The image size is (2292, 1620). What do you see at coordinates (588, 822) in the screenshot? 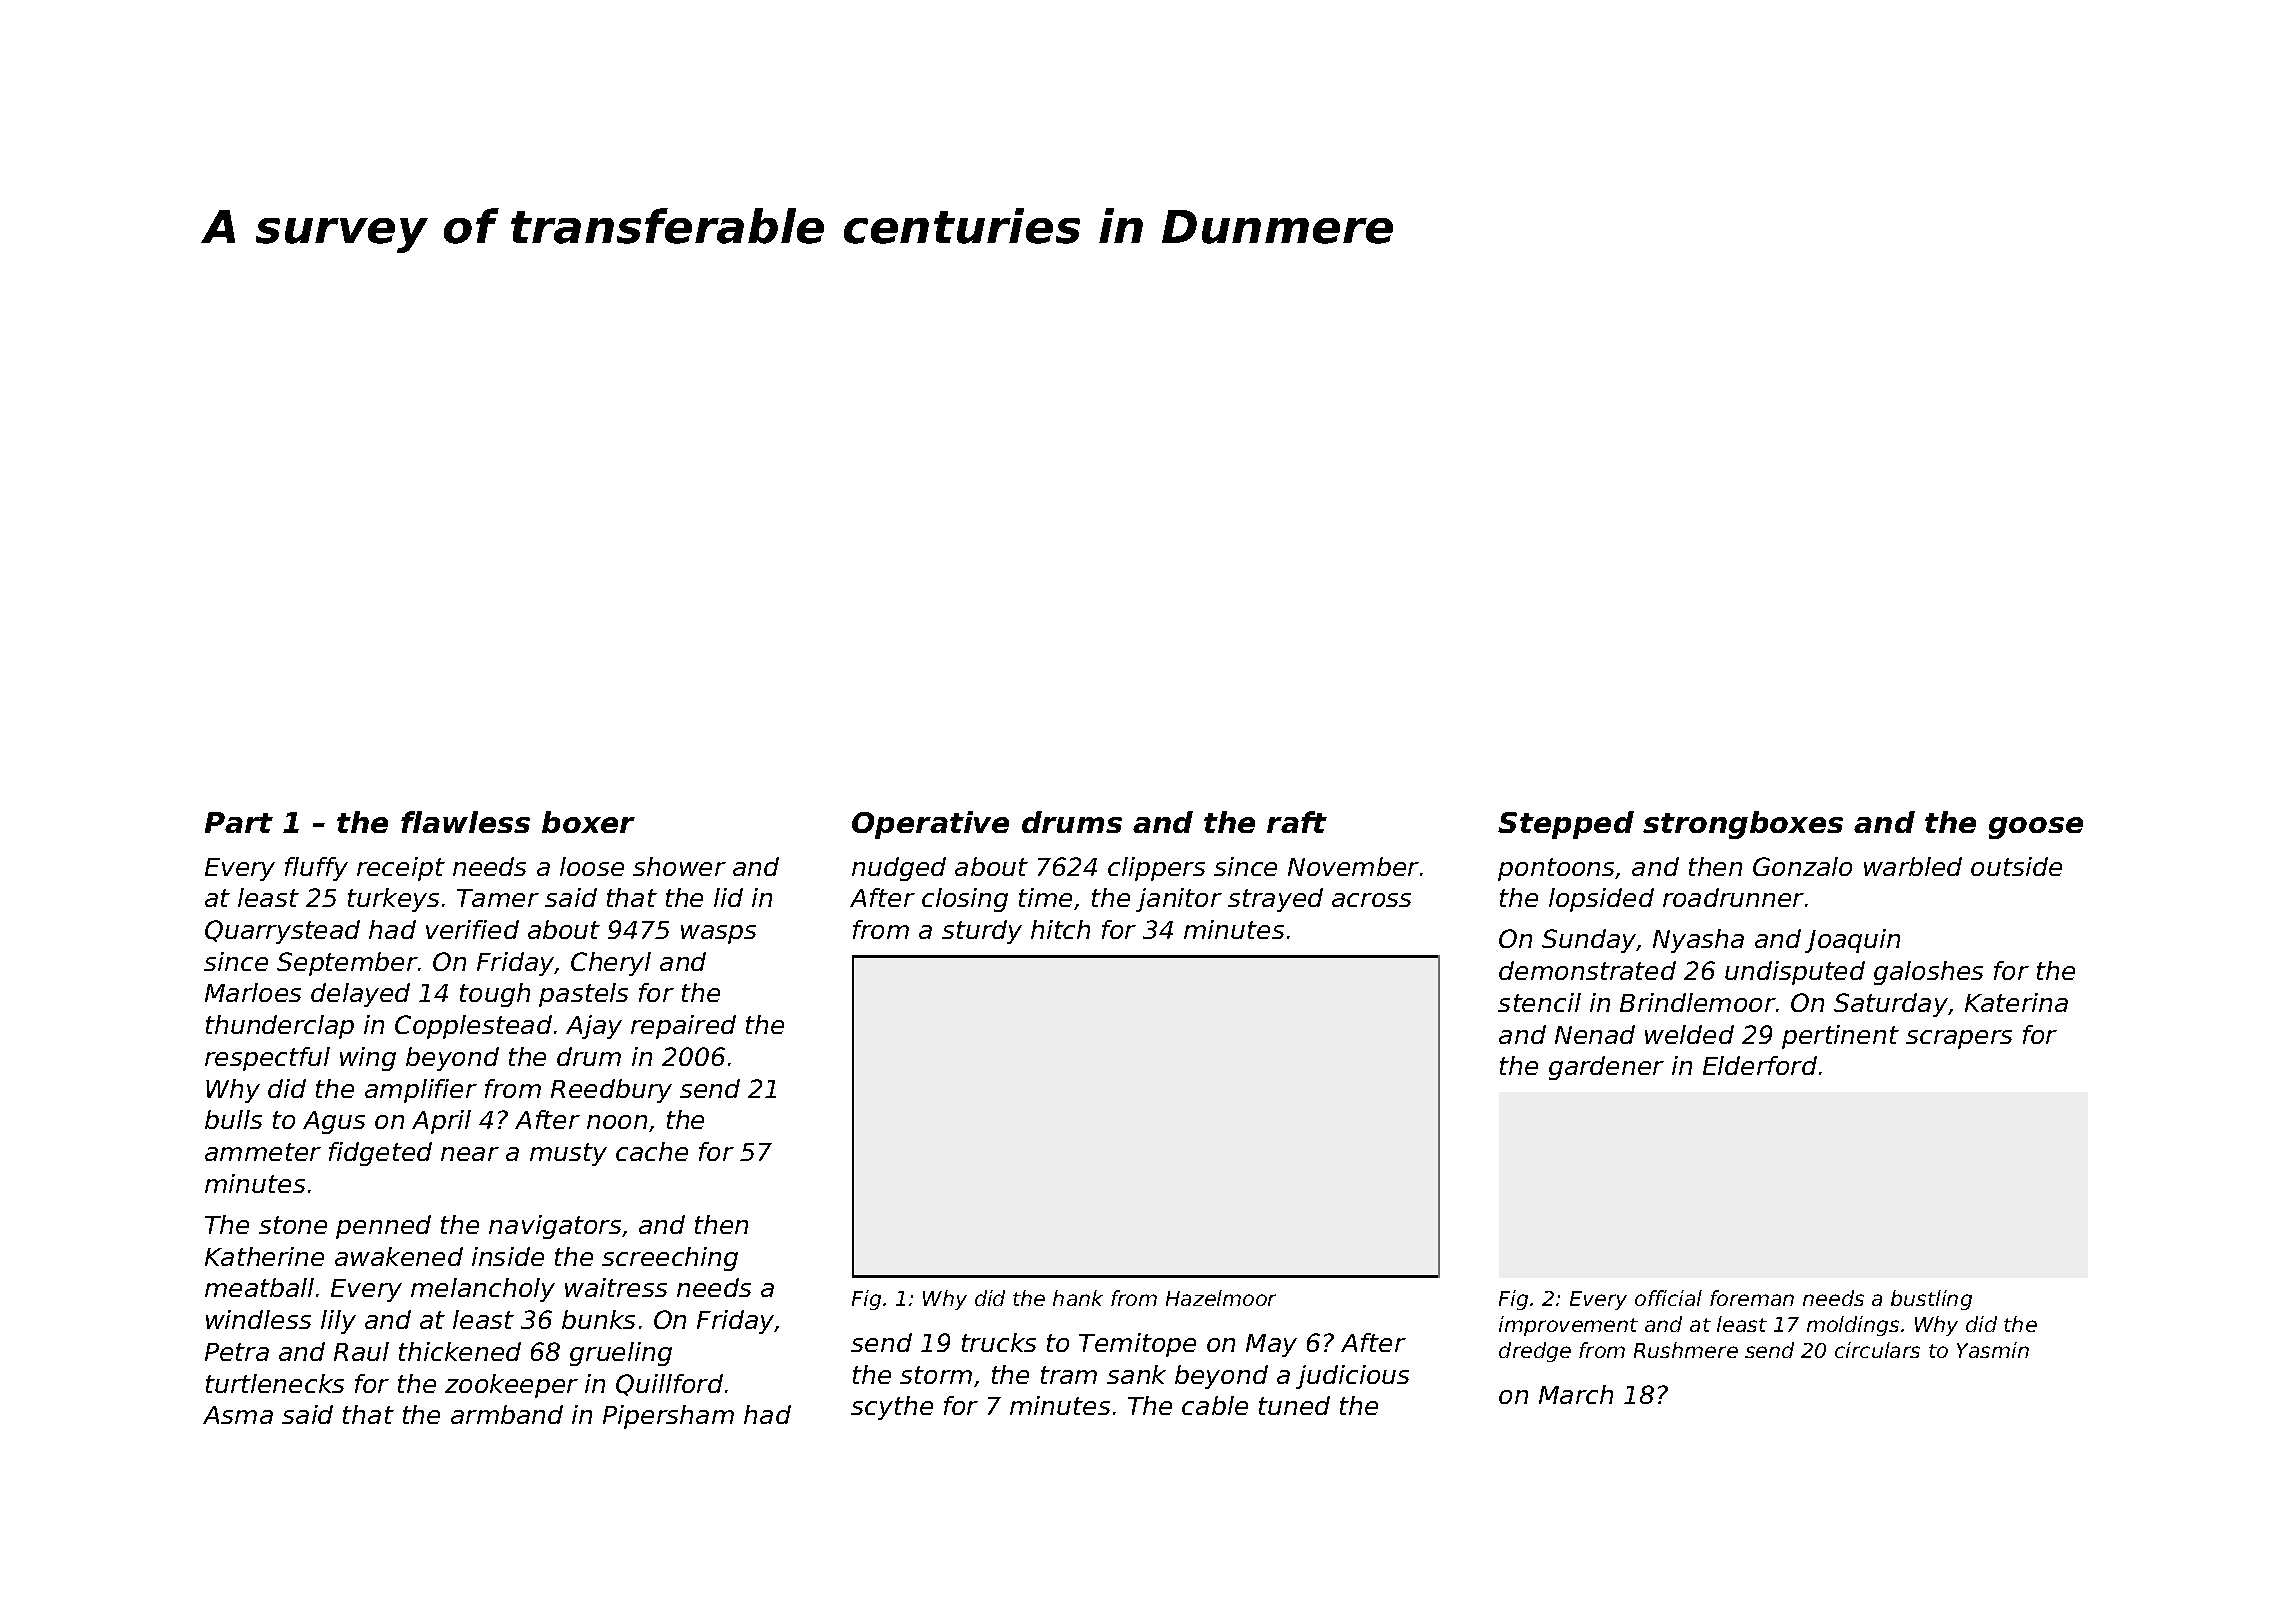
I see `boxer` at bounding box center [588, 822].
